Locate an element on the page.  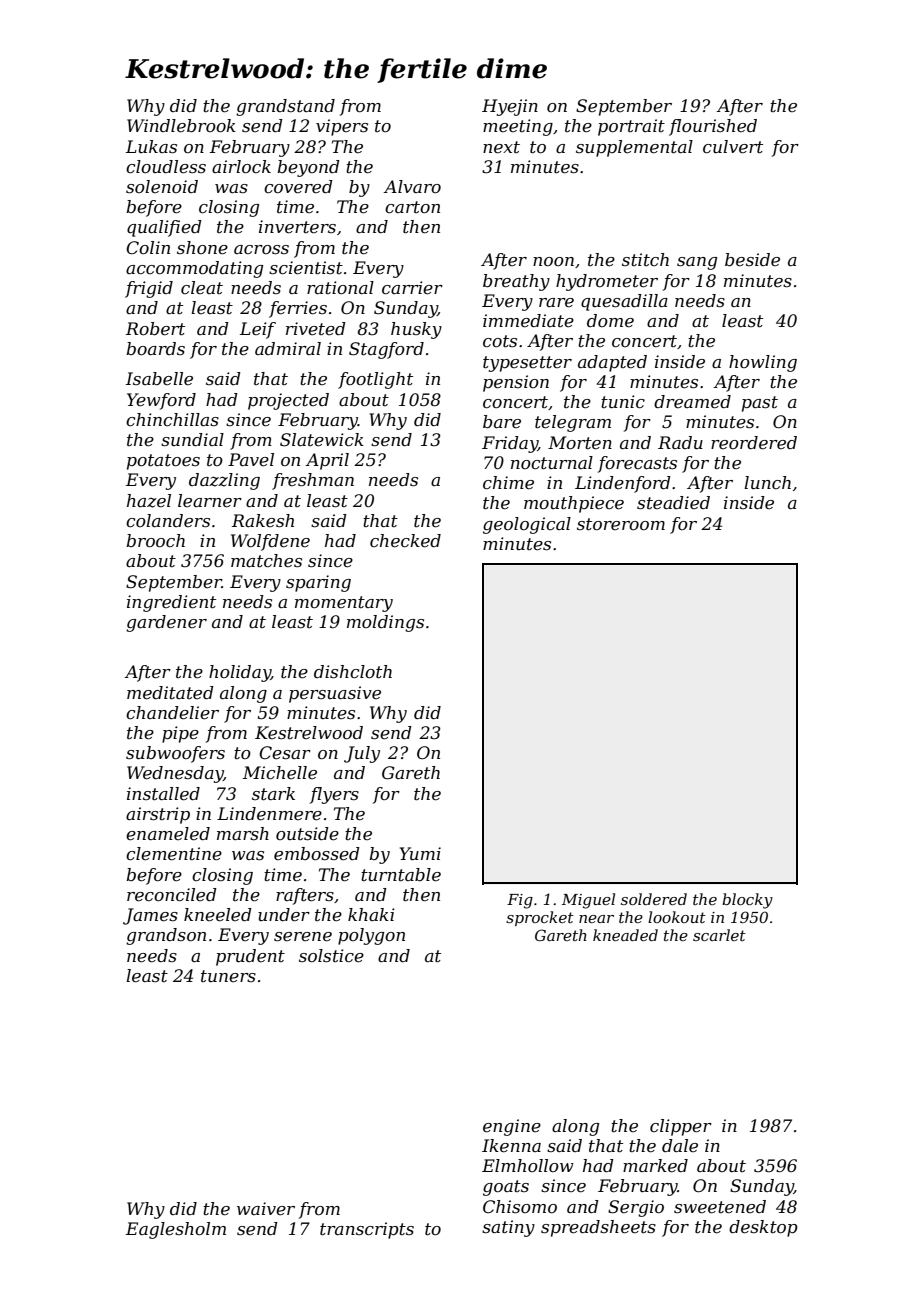
howling is located at coordinates (763, 363).
